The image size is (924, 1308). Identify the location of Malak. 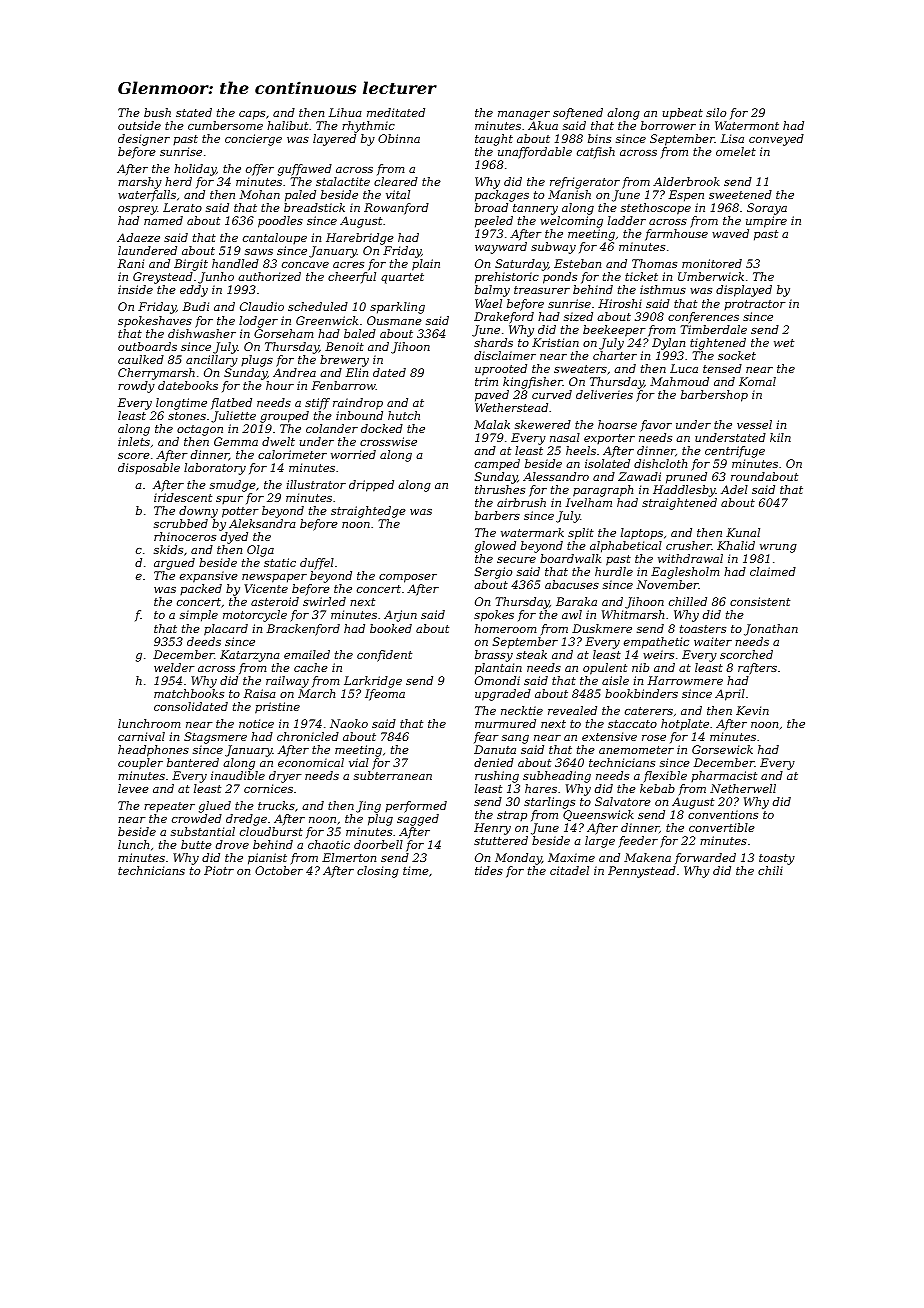
(492, 424).
